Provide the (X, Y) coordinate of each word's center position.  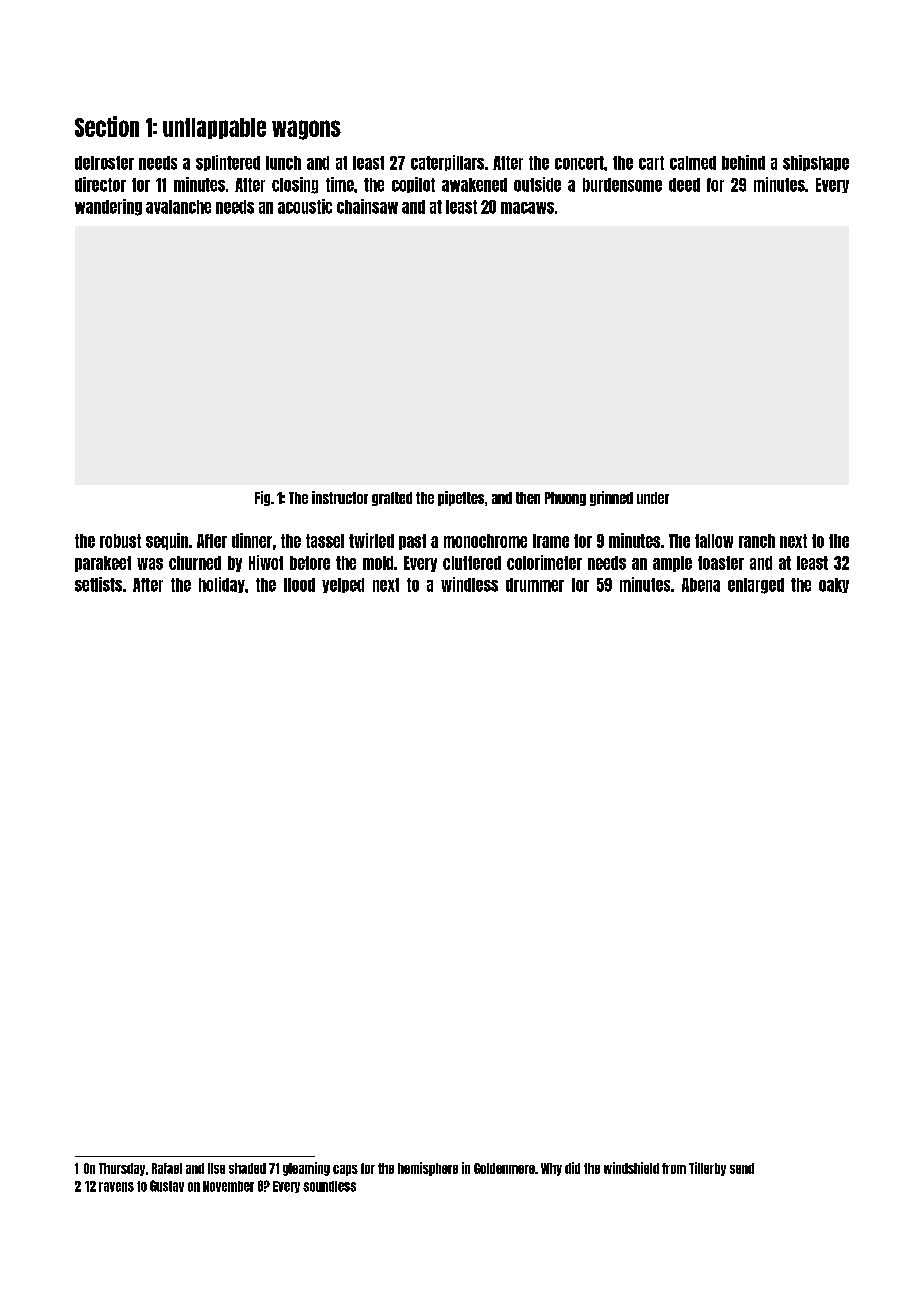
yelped (343, 585)
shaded (247, 1168)
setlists (98, 584)
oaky (834, 585)
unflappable (214, 128)
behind (743, 162)
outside (537, 184)
